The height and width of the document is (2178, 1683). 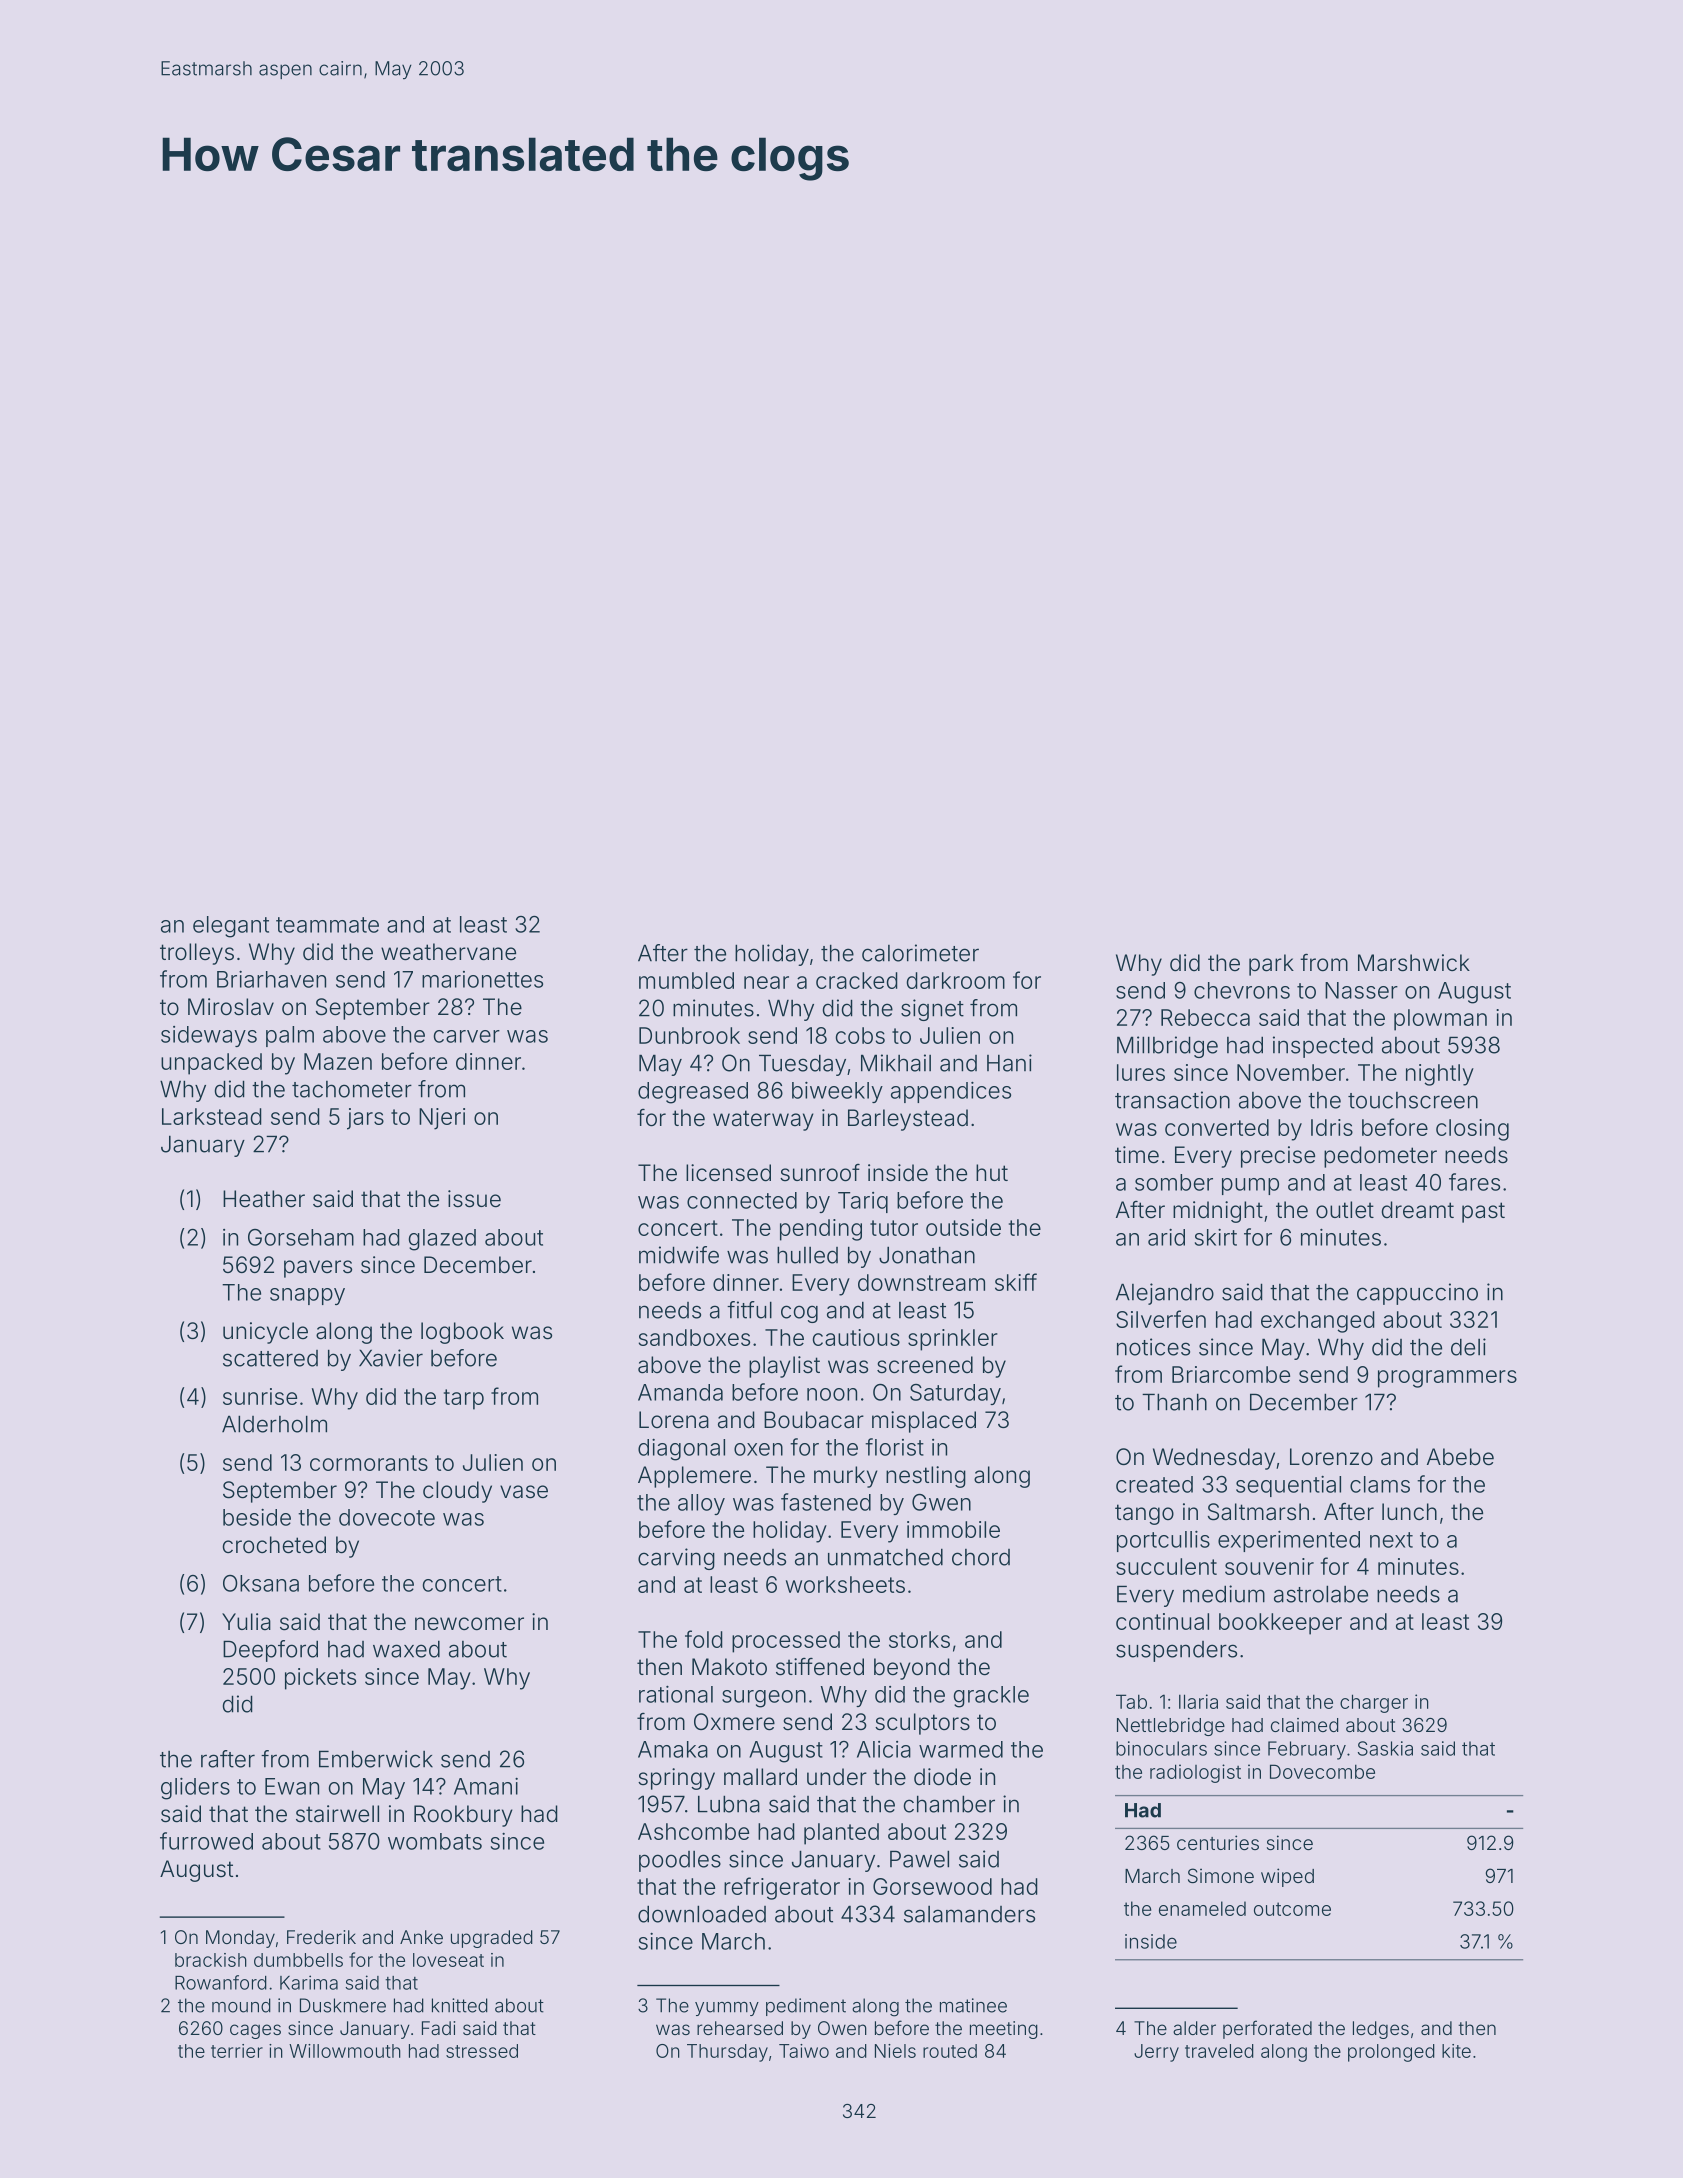 I want to click on stairwell, so click(x=337, y=1814).
